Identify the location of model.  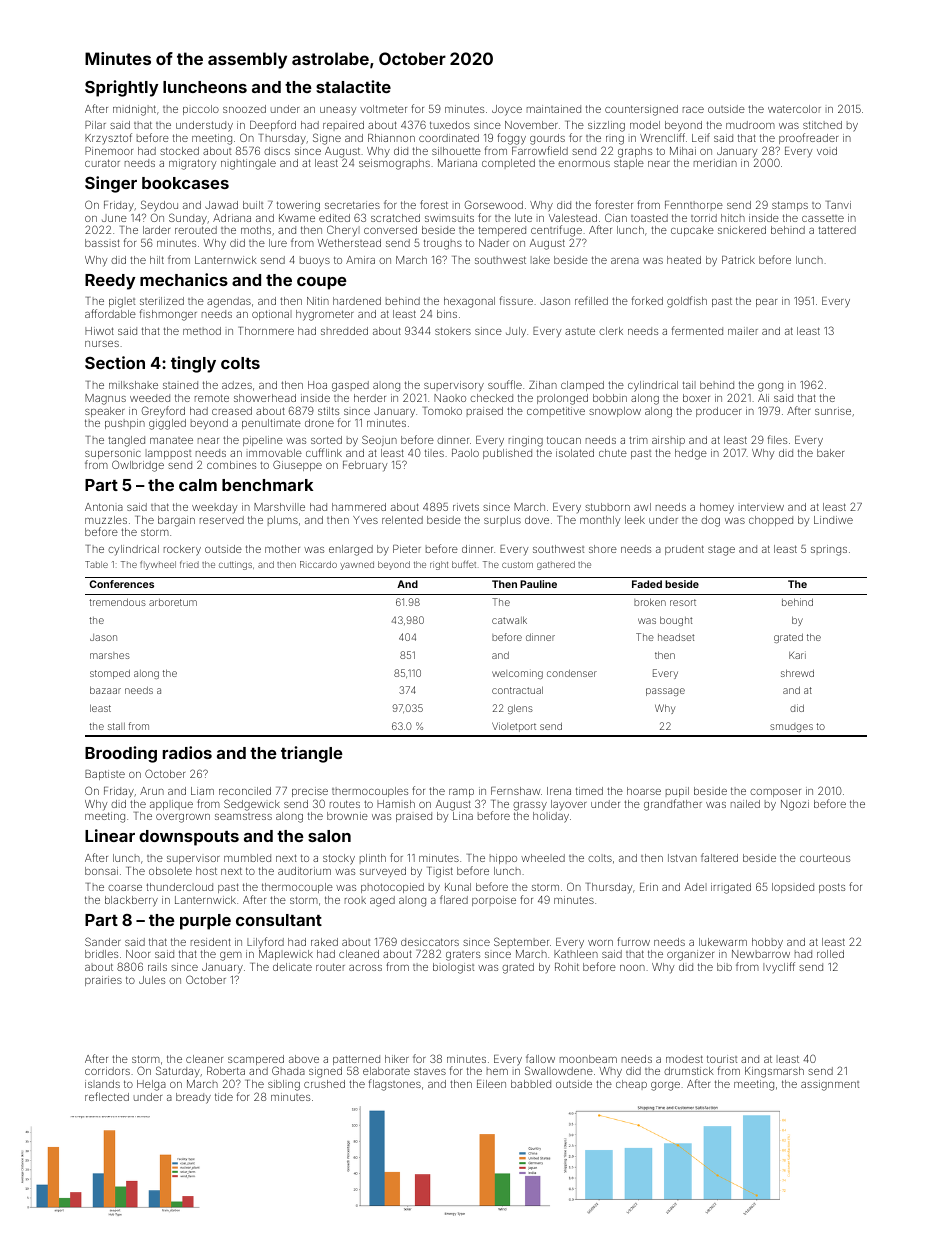
(645, 125).
